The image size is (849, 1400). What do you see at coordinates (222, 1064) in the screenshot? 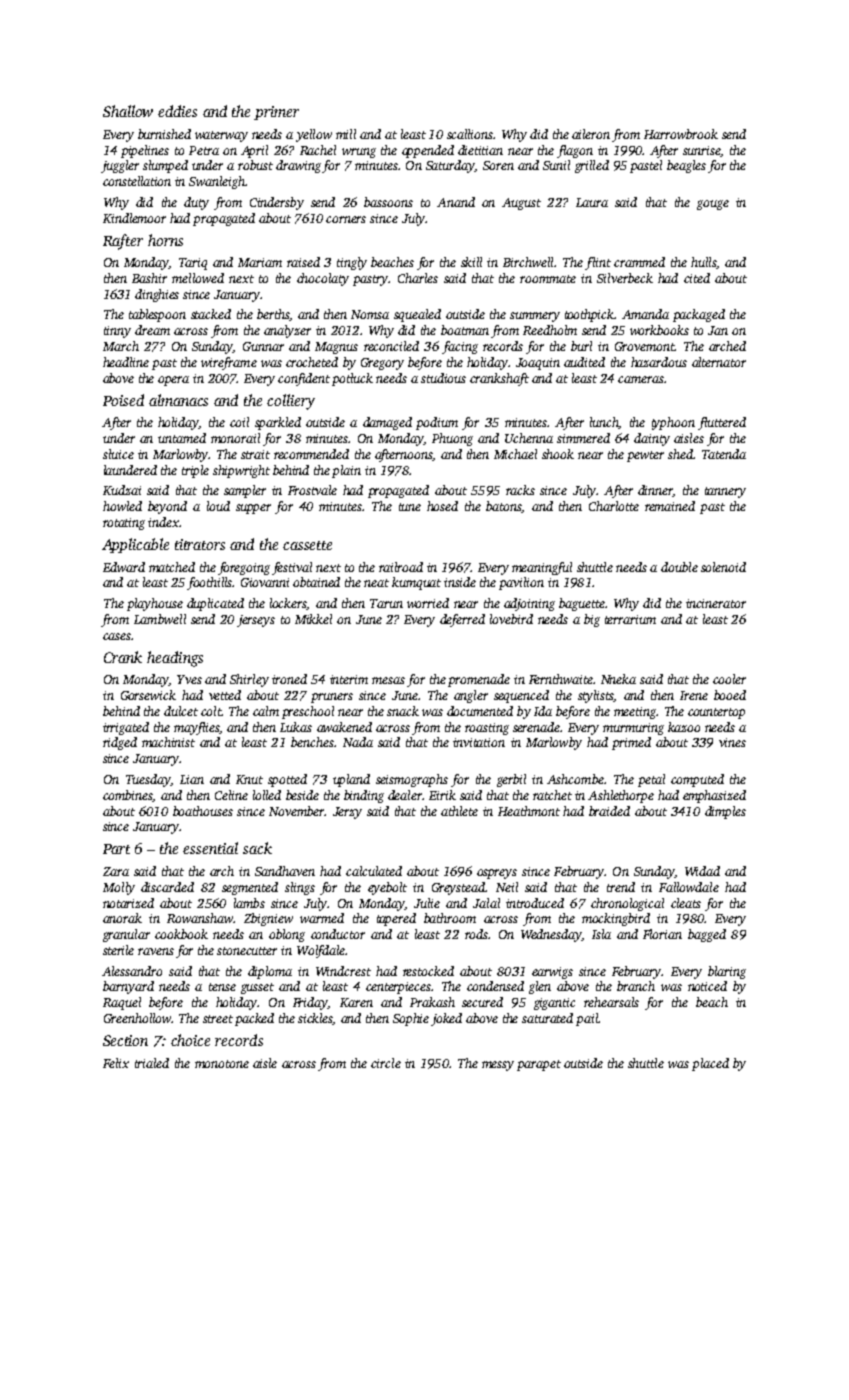
I see `monotone` at bounding box center [222, 1064].
